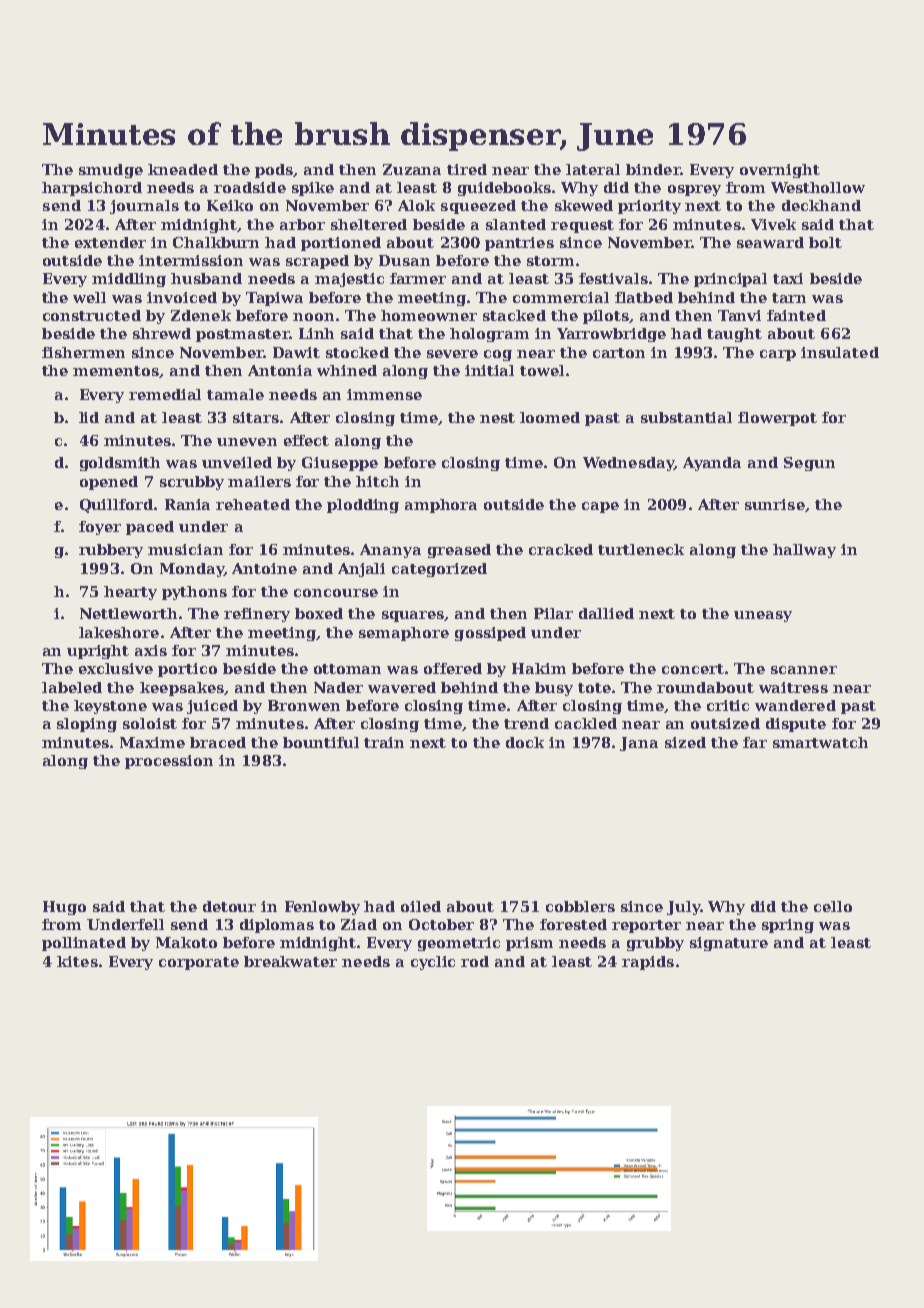  Describe the element at coordinates (169, 762) in the page. I see `procession` at that location.
